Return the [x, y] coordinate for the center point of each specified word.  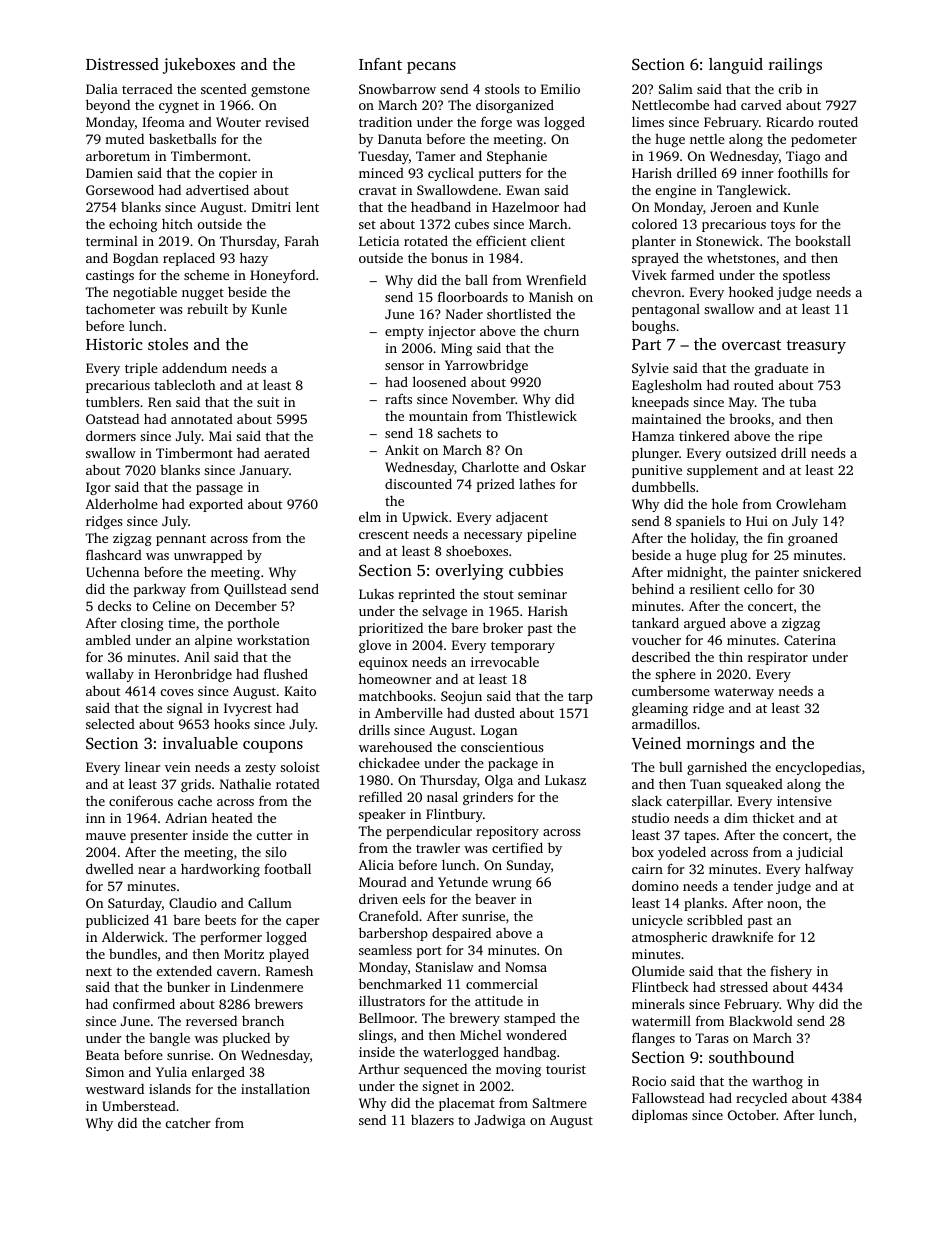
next [99, 971]
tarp [580, 698]
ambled [108, 639]
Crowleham [811, 503]
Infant [380, 64]
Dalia [102, 88]
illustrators [392, 1001]
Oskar [568, 467]
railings [795, 66]
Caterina [810, 640]
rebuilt [207, 308]
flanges [653, 1039]
